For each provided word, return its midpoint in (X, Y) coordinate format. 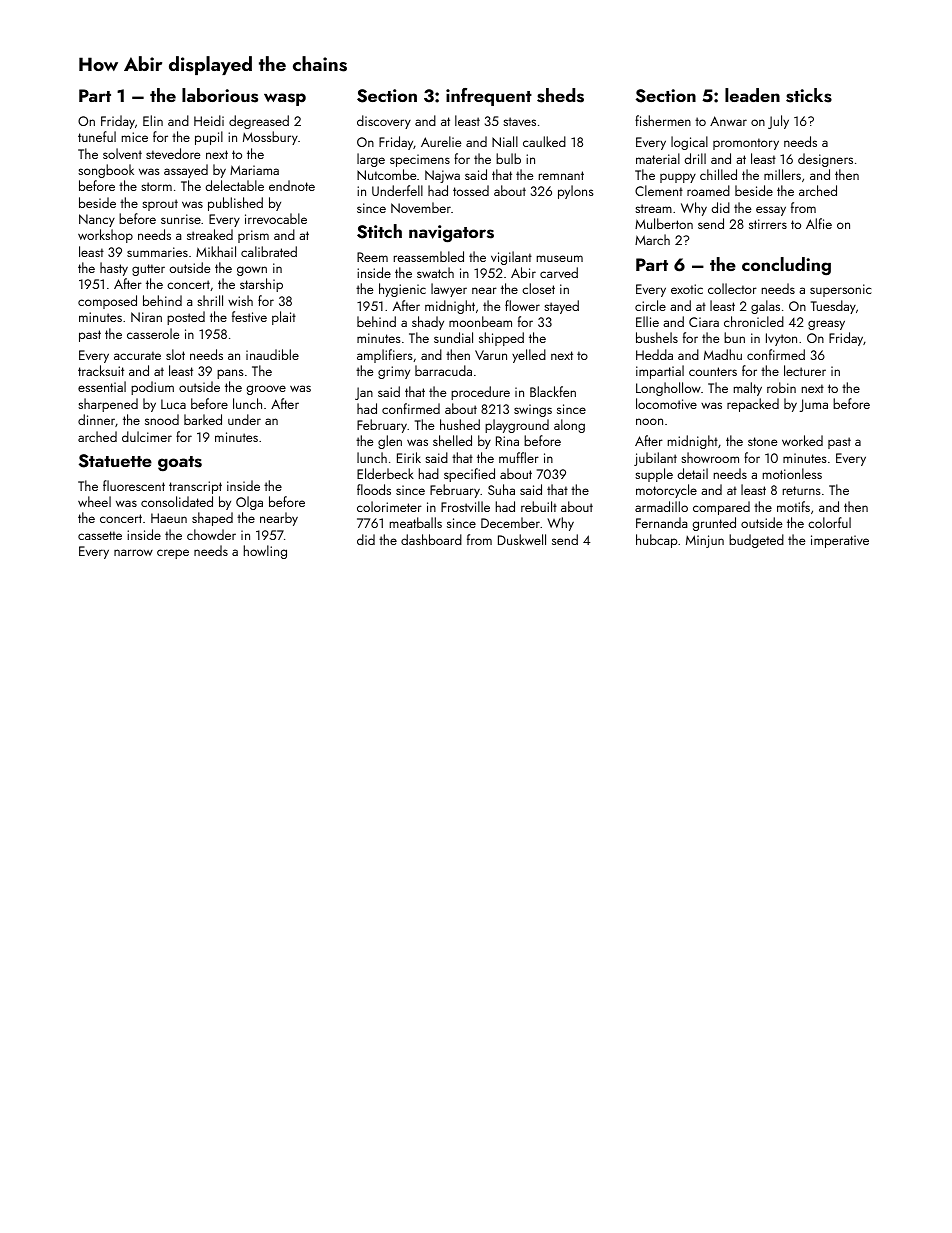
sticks (809, 95)
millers (782, 174)
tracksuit (101, 370)
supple (654, 475)
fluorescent (134, 485)
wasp (285, 99)
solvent (122, 153)
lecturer (805, 370)
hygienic (402, 290)
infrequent (489, 97)
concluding (786, 266)
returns (802, 490)
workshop (105, 236)
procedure (480, 393)
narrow (133, 552)
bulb (508, 158)
